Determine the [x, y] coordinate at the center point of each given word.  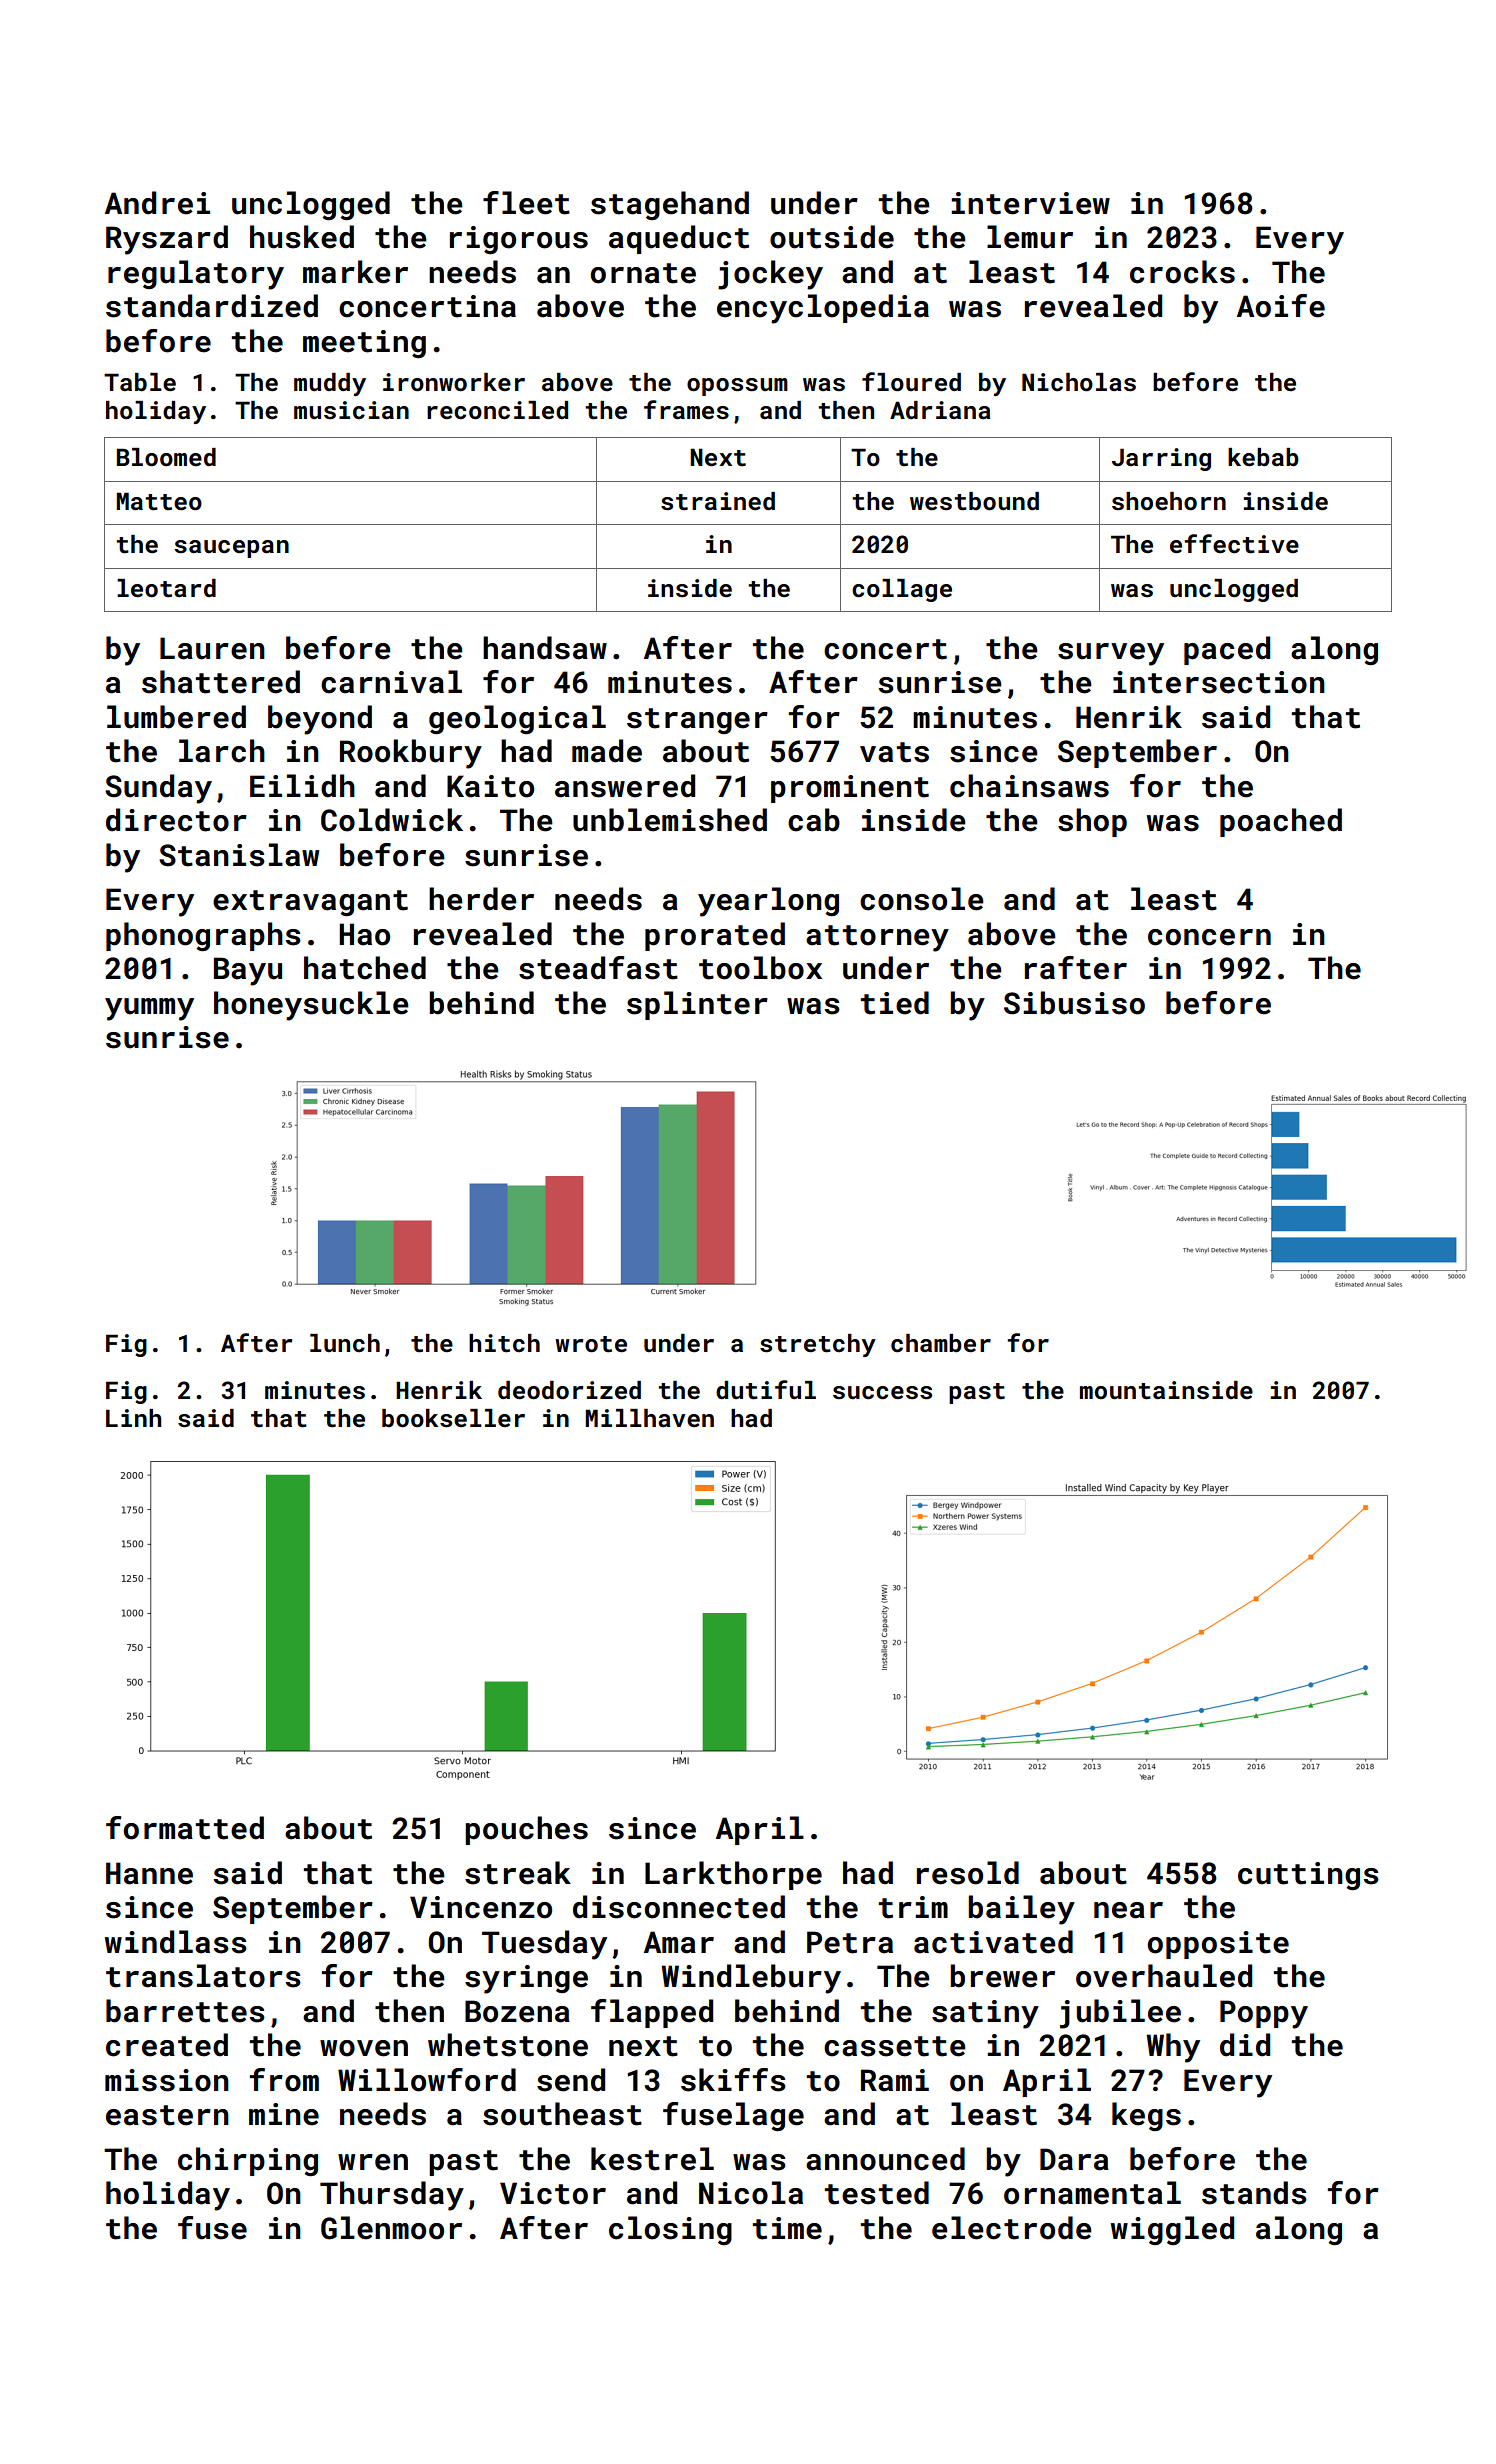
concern [1209, 937]
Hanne [149, 1873]
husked [302, 237]
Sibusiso [1074, 1003]
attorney [877, 938]
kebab [1263, 457]
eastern [167, 2115]
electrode [1012, 2228]
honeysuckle [311, 1006]
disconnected [679, 1907]
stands [1254, 2193]
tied [895, 1003]
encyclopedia [823, 309]
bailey [1021, 1910]
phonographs [203, 936]
